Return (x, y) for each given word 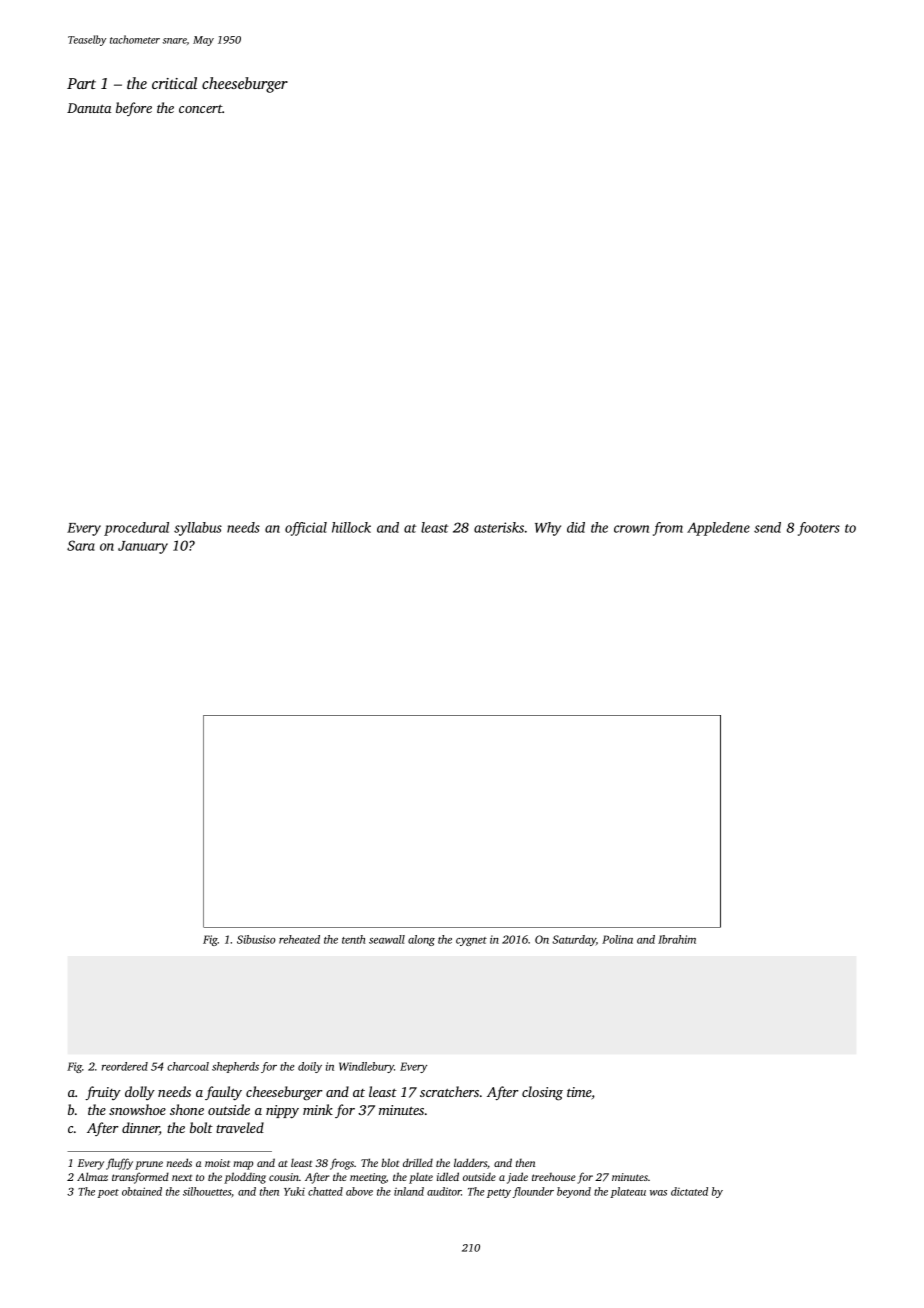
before (134, 109)
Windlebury (366, 1067)
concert (201, 108)
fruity (103, 1093)
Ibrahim (677, 939)
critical (174, 83)
